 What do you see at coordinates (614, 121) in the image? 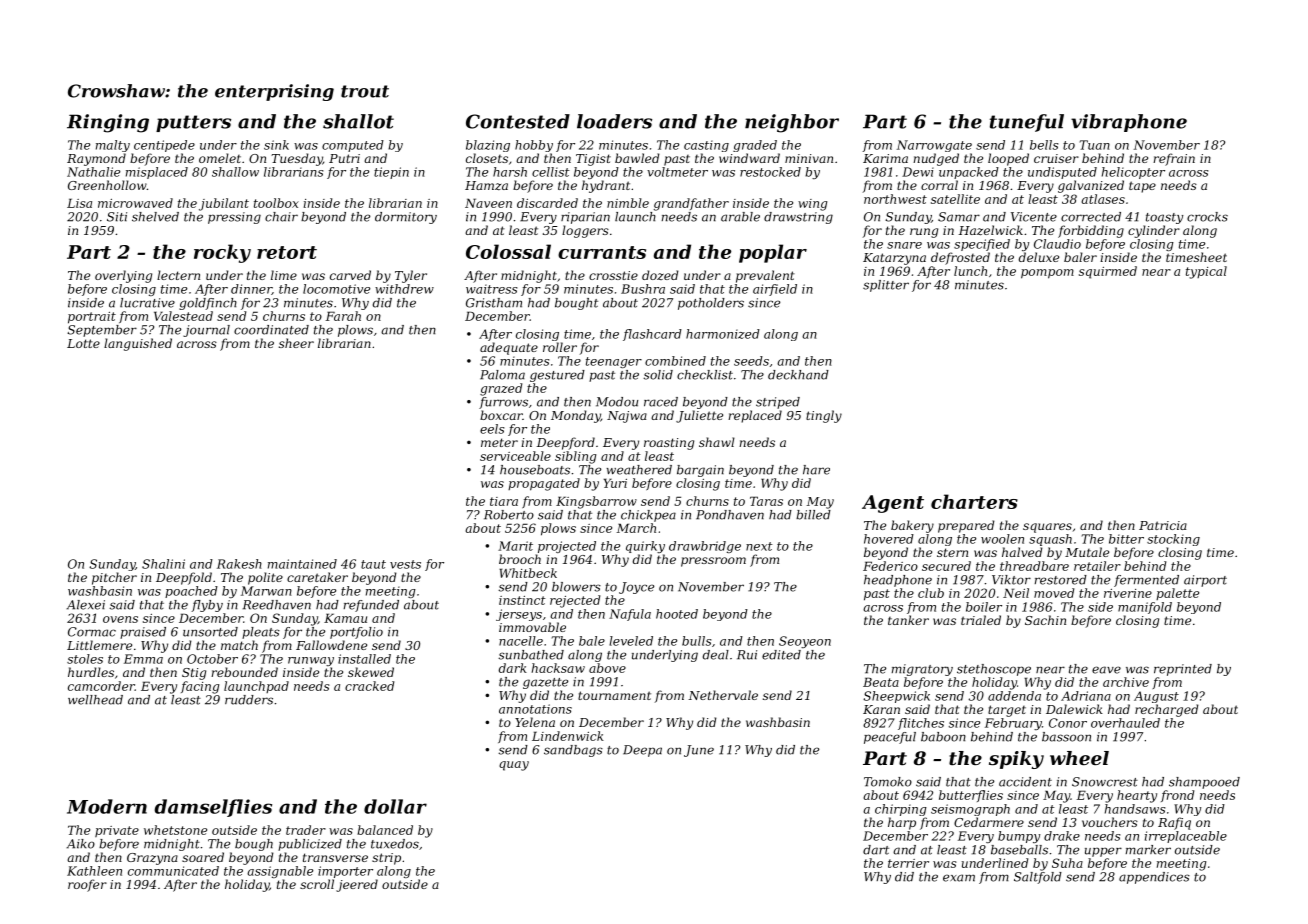
I see `loaders` at bounding box center [614, 121].
